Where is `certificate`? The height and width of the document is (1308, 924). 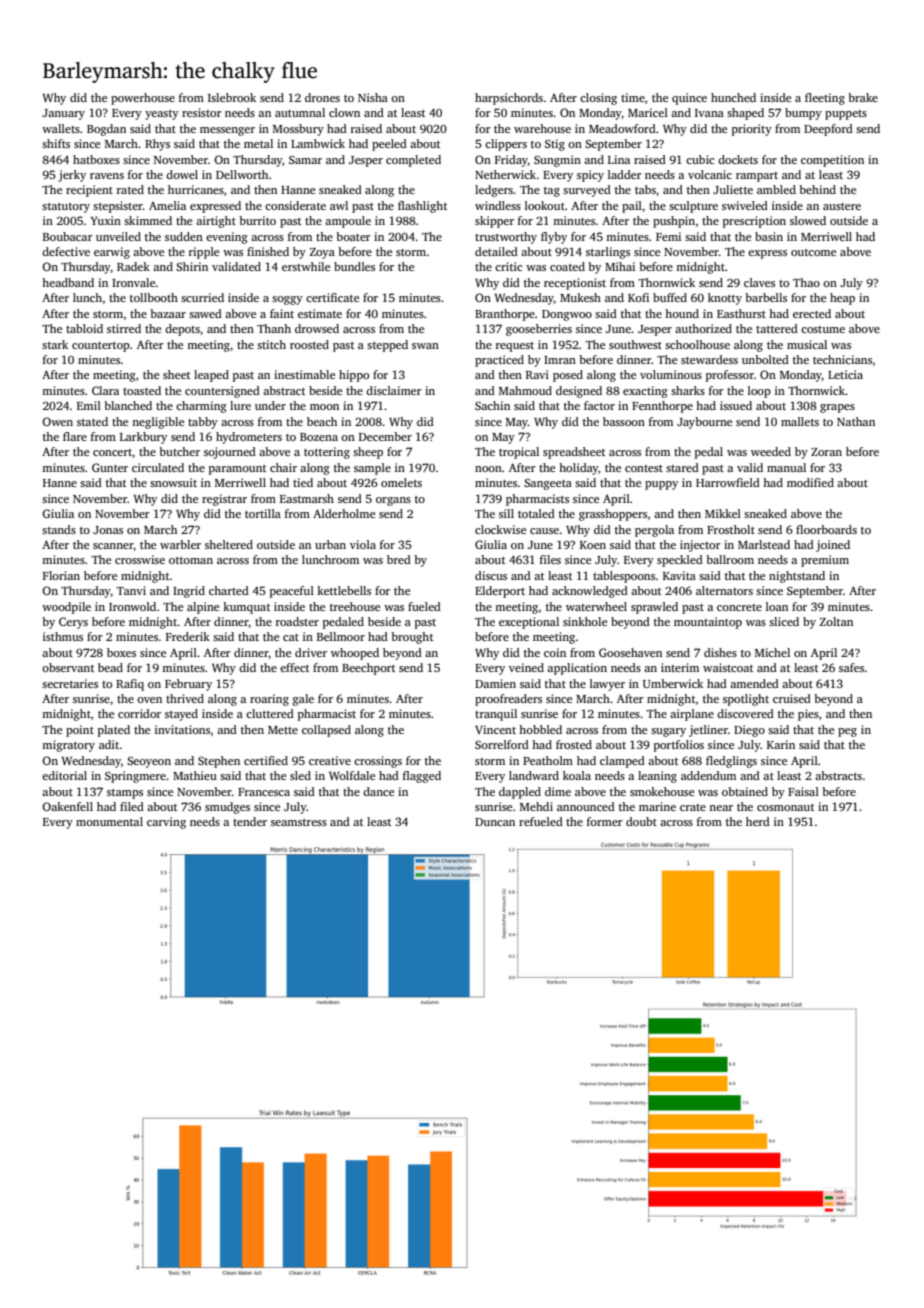
certificate is located at coordinates (332, 297).
